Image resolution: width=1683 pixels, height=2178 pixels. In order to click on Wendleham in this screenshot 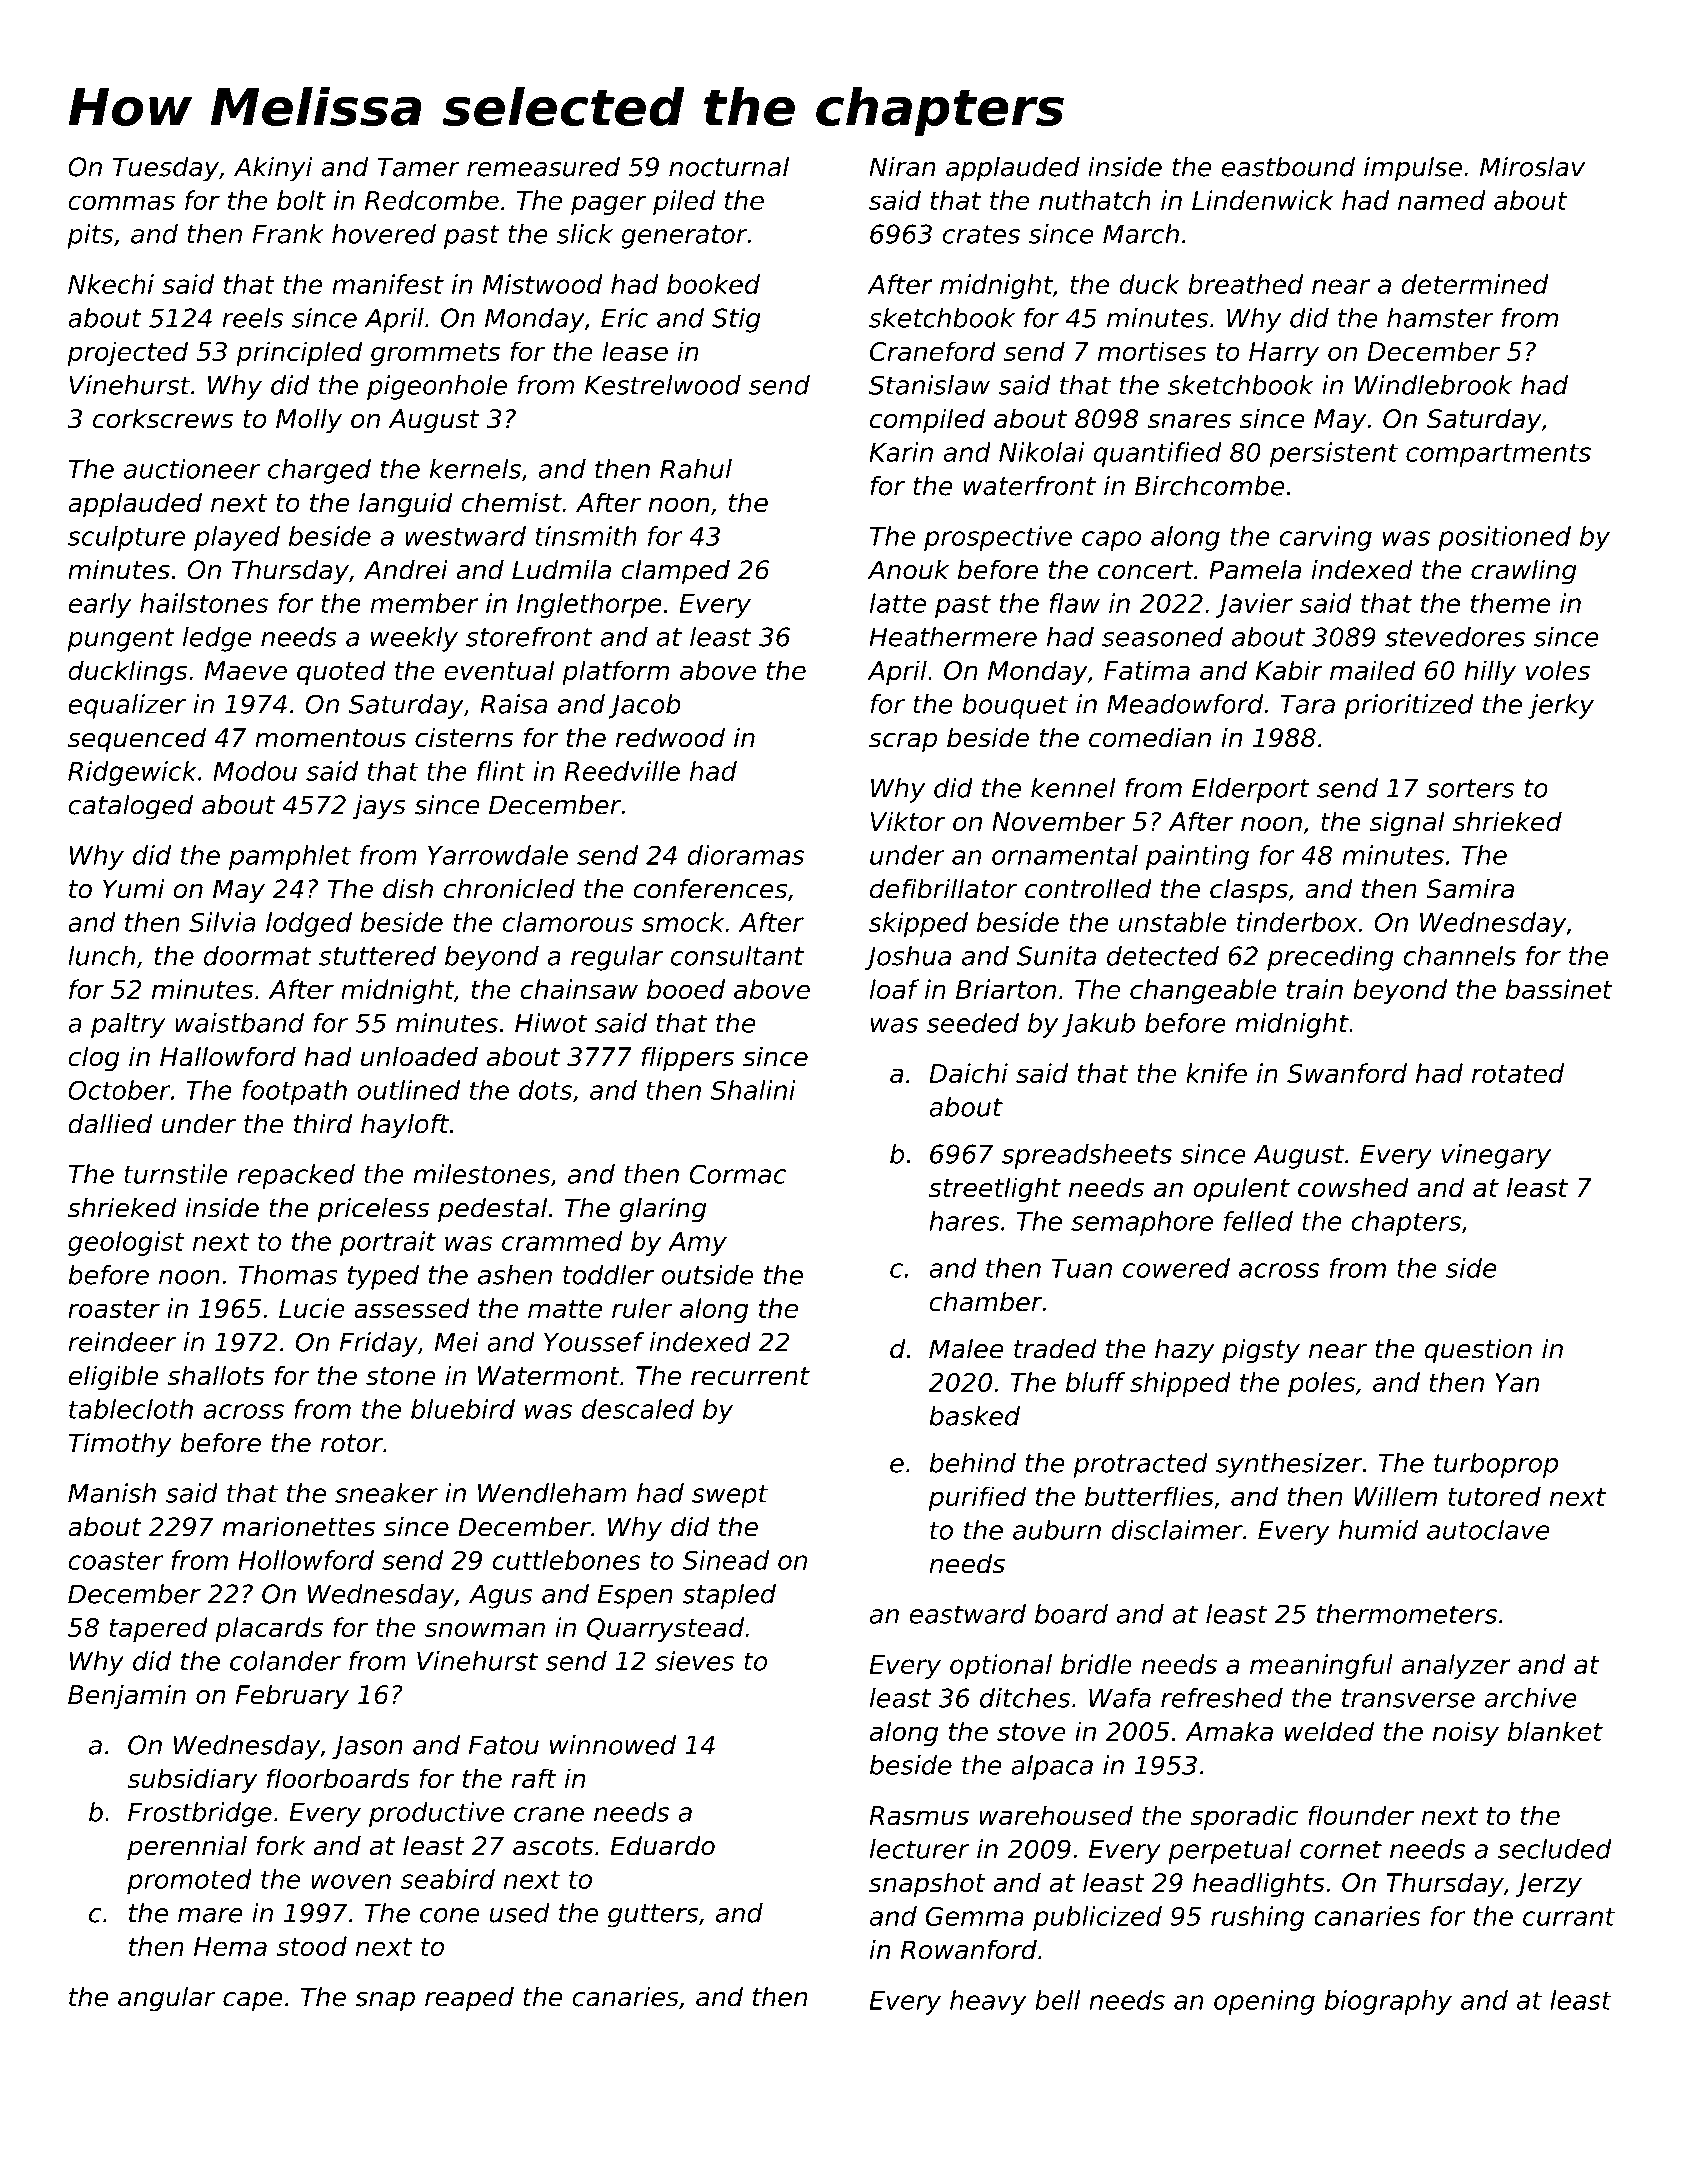, I will do `click(552, 1493)`.
